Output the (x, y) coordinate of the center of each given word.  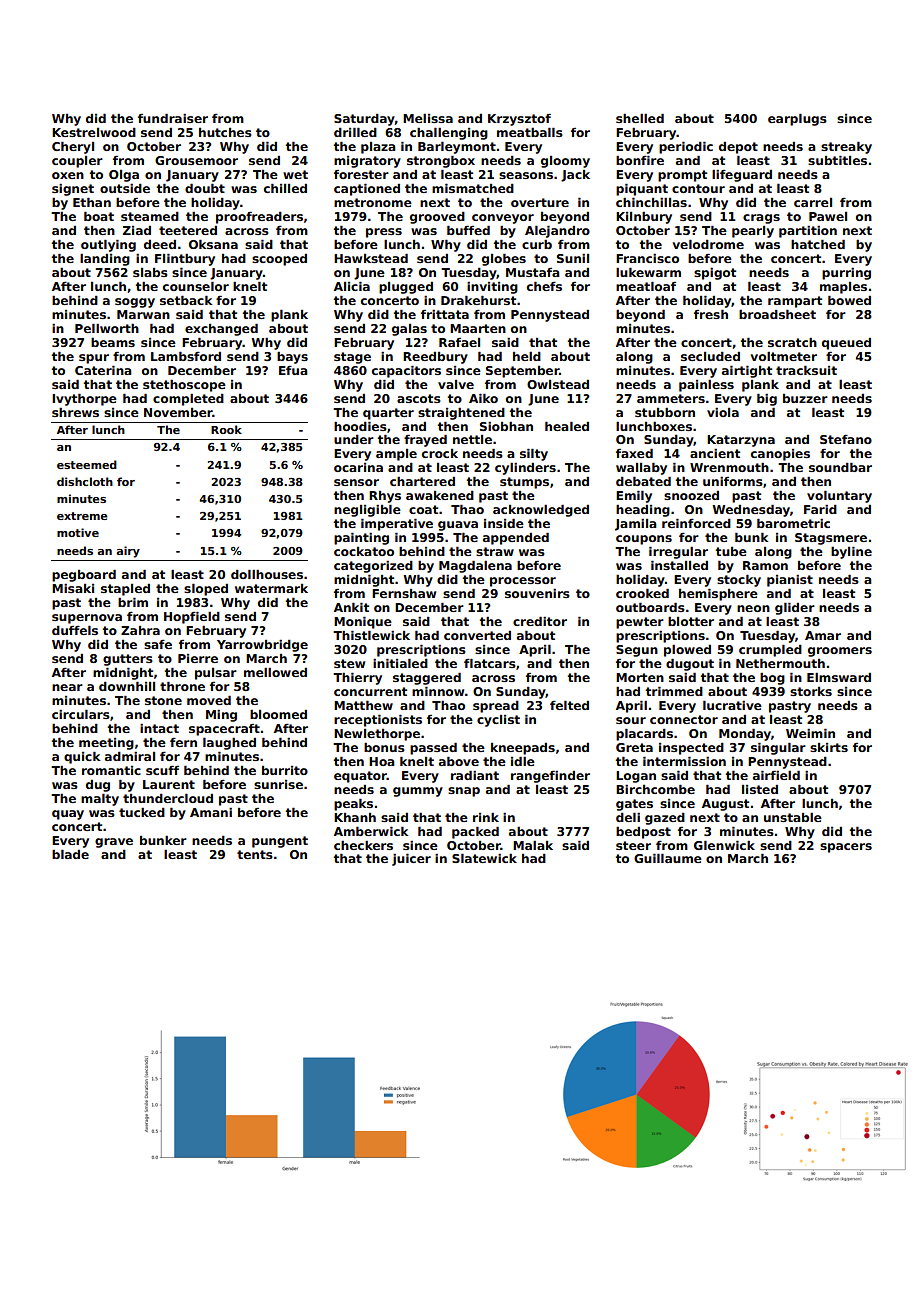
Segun (637, 651)
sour (631, 720)
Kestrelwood (94, 132)
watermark (271, 588)
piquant (642, 190)
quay (68, 815)
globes (504, 260)
